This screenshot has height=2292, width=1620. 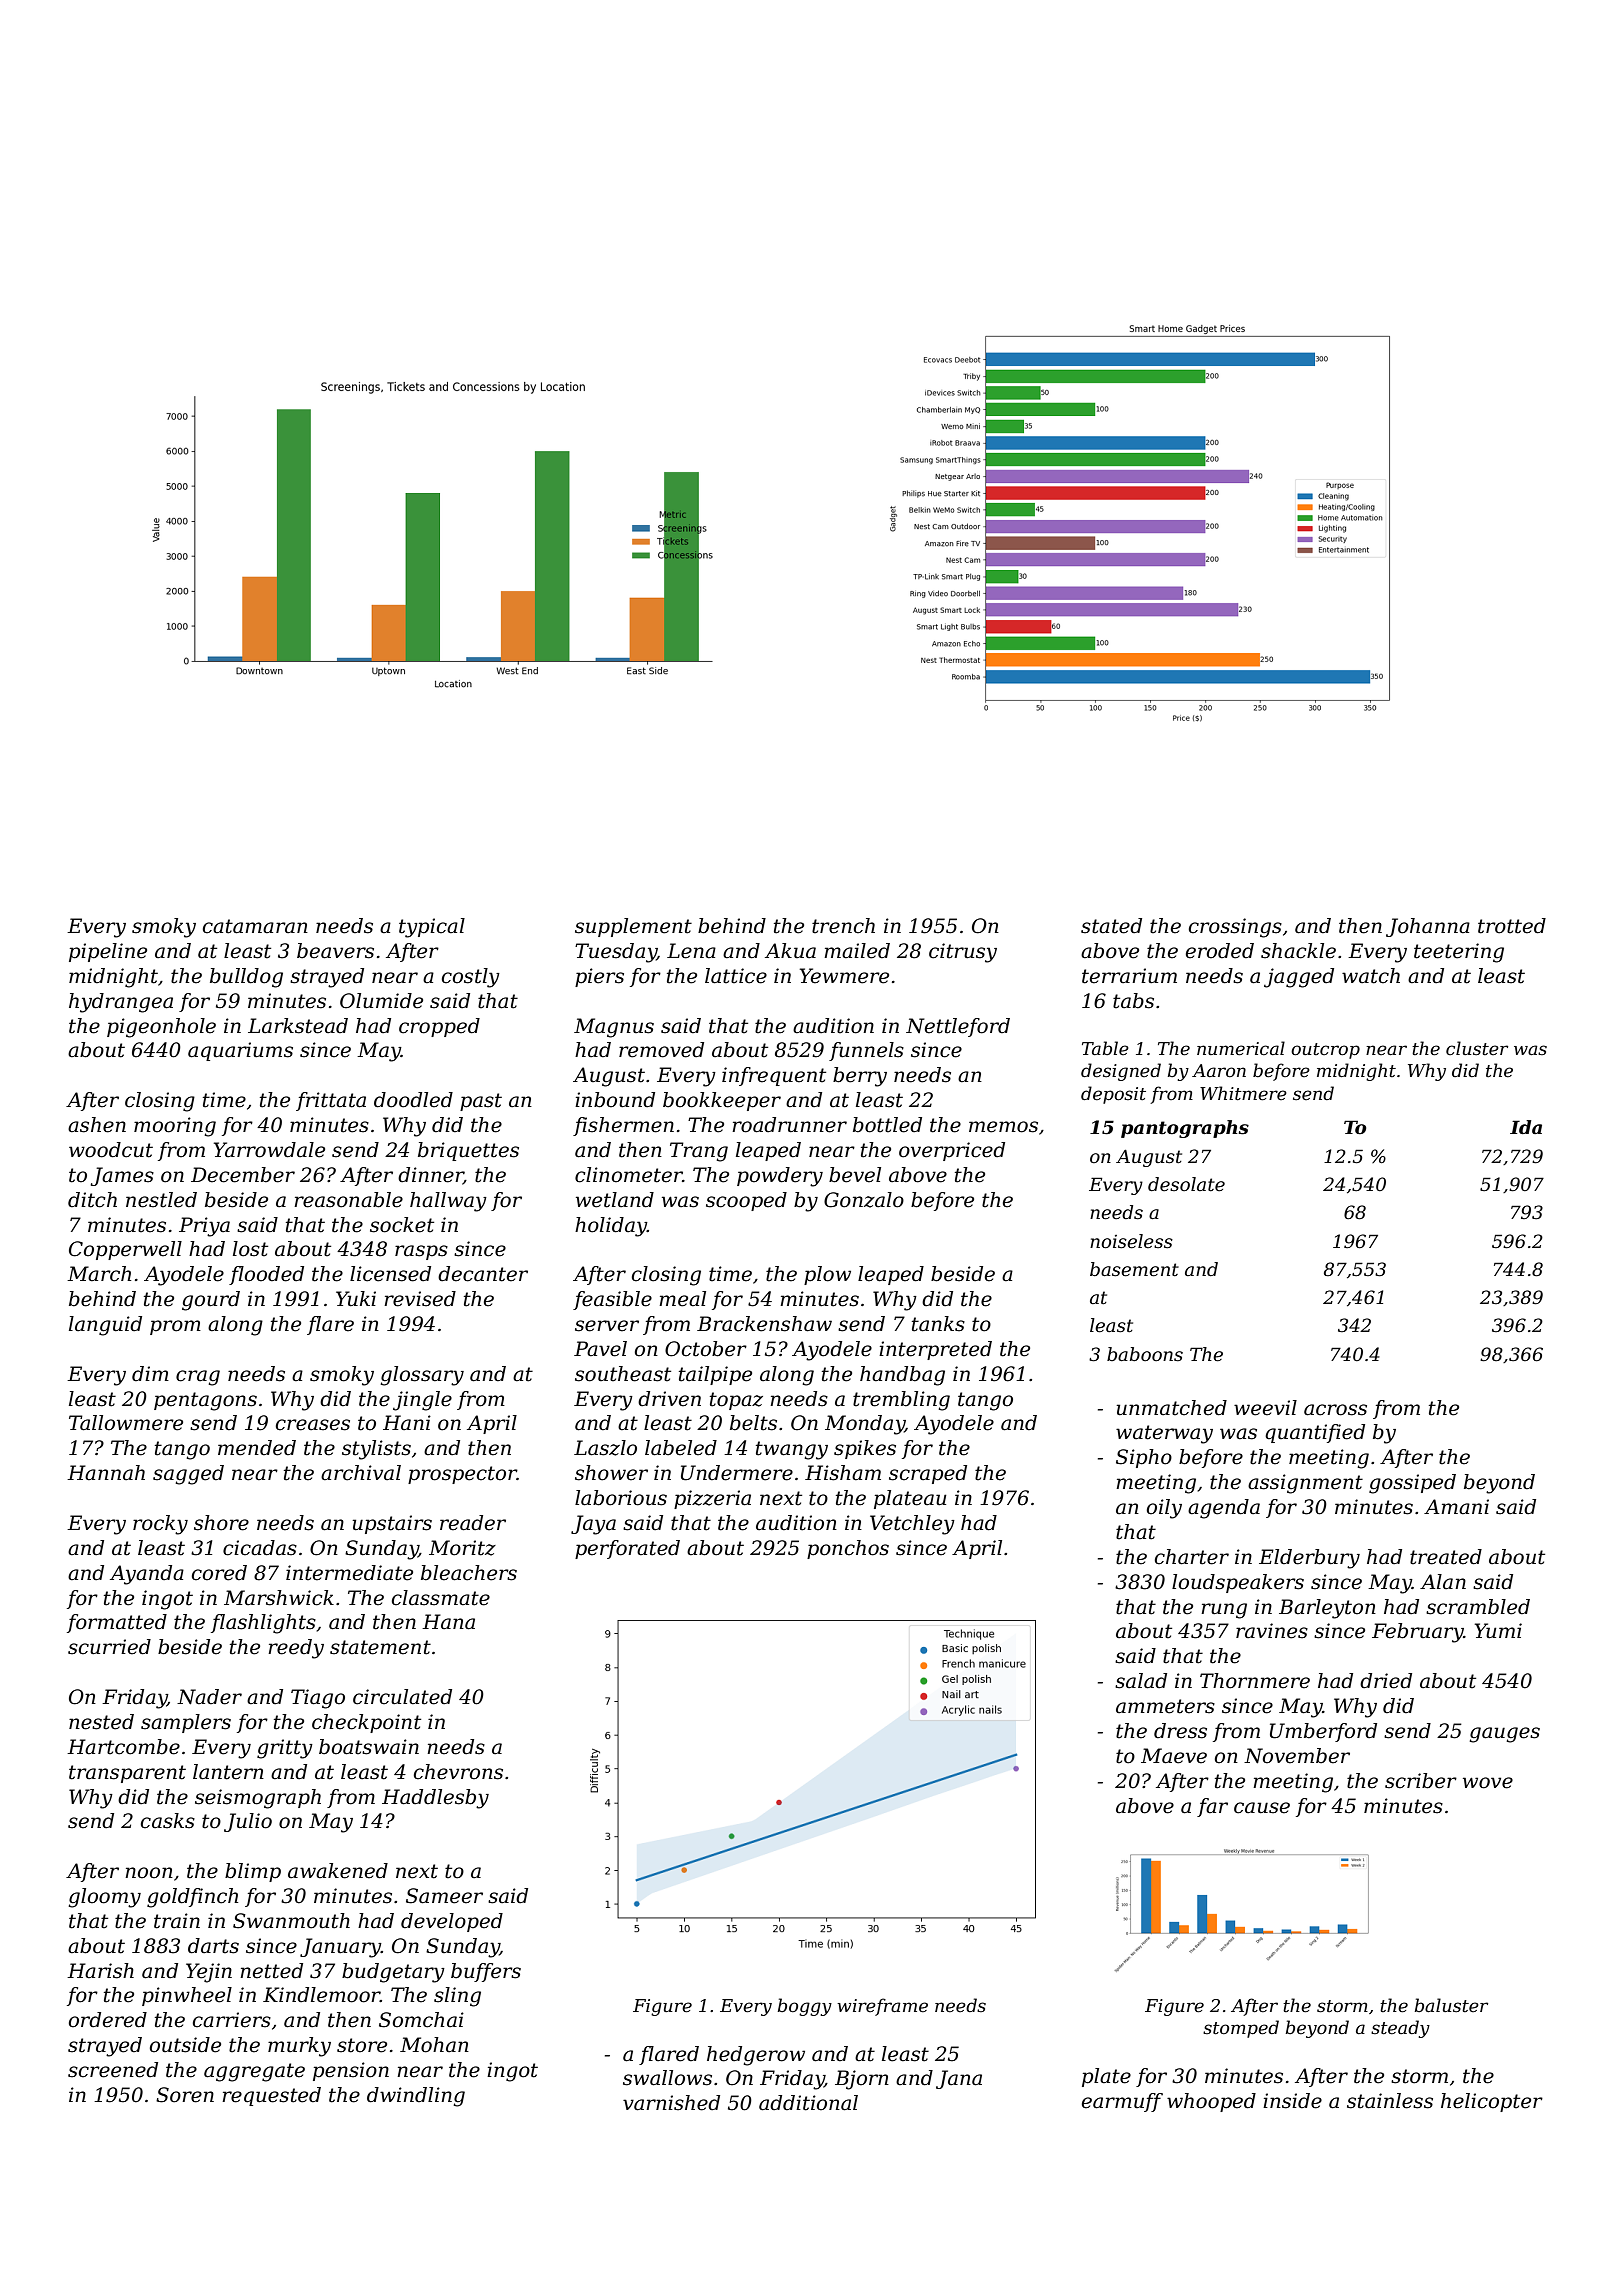 I want to click on additional, so click(x=808, y=2103).
